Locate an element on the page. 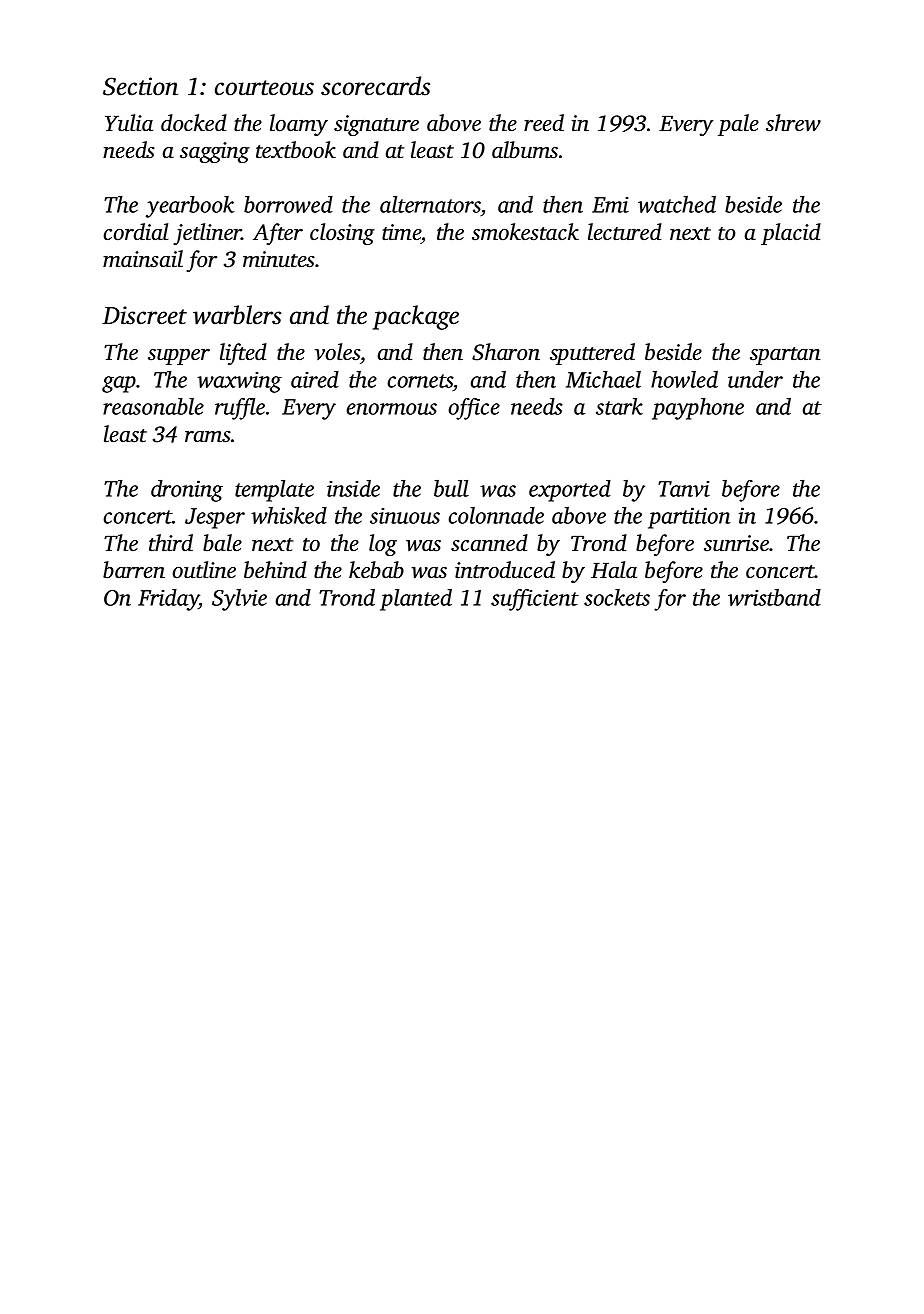  spartan is located at coordinates (785, 356).
